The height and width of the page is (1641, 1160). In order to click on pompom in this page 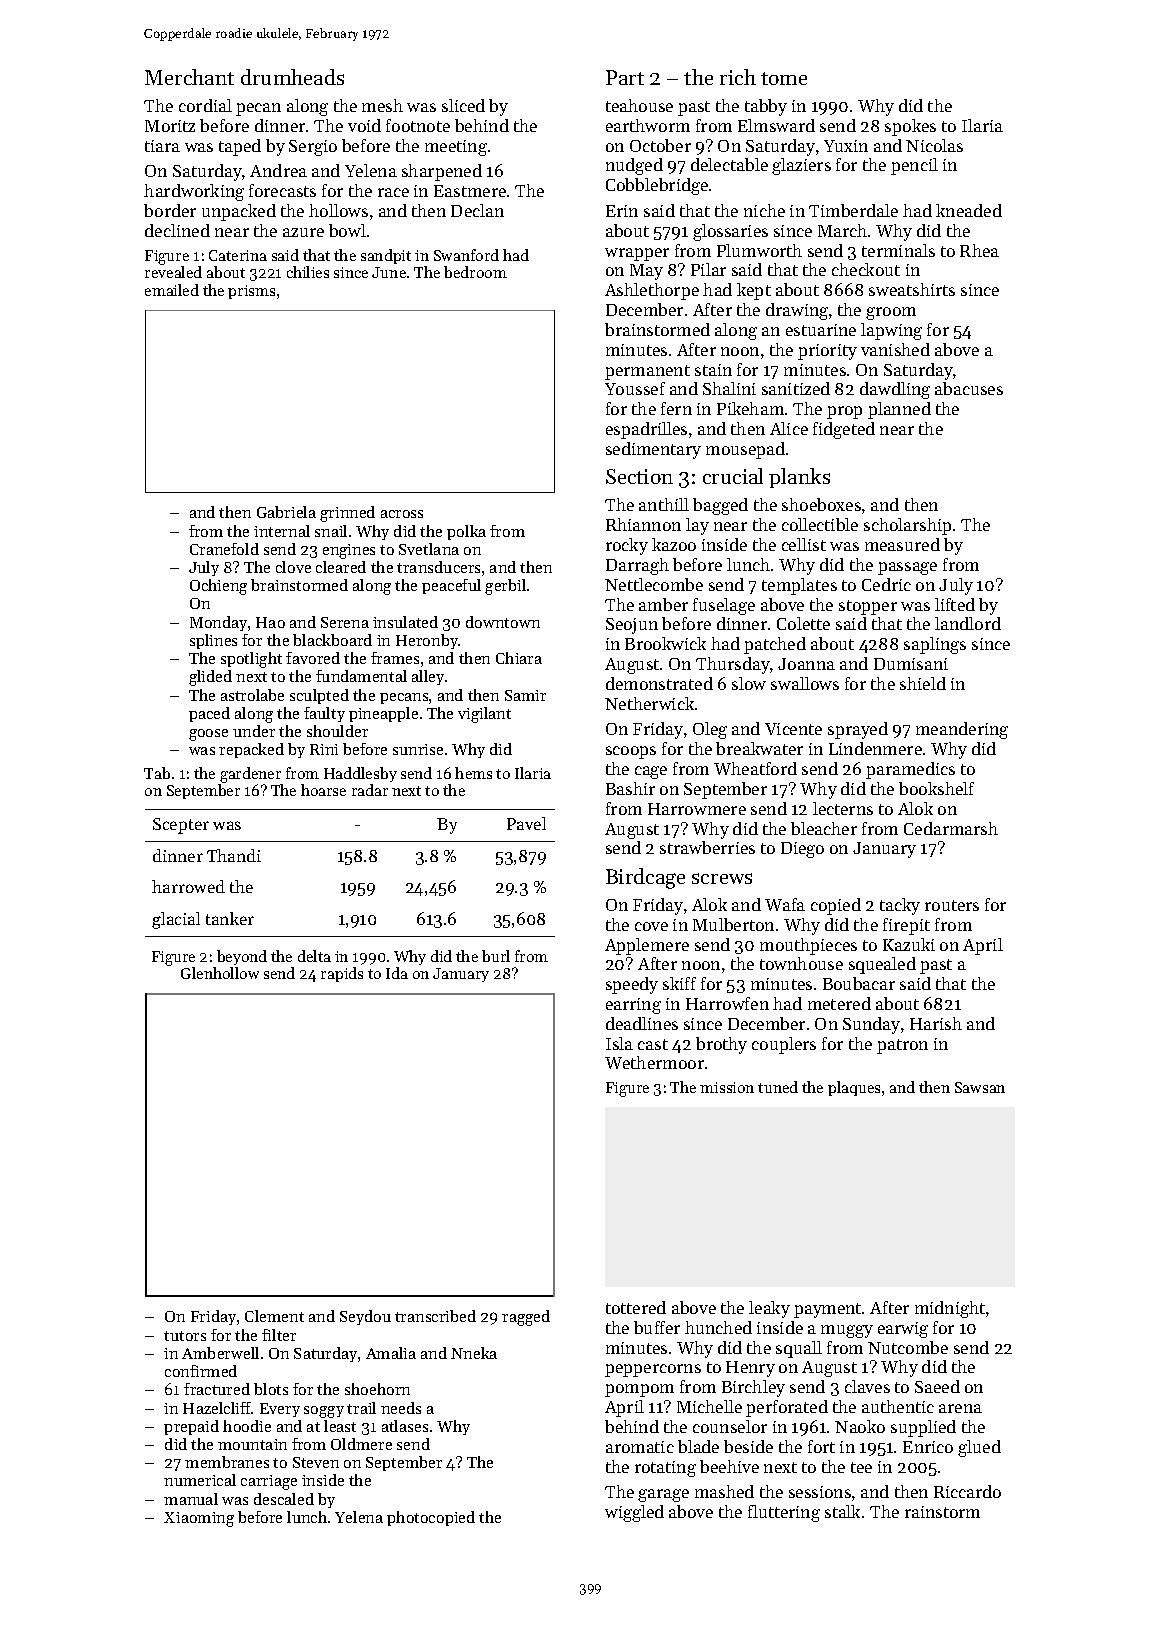, I will do `click(639, 1390)`.
